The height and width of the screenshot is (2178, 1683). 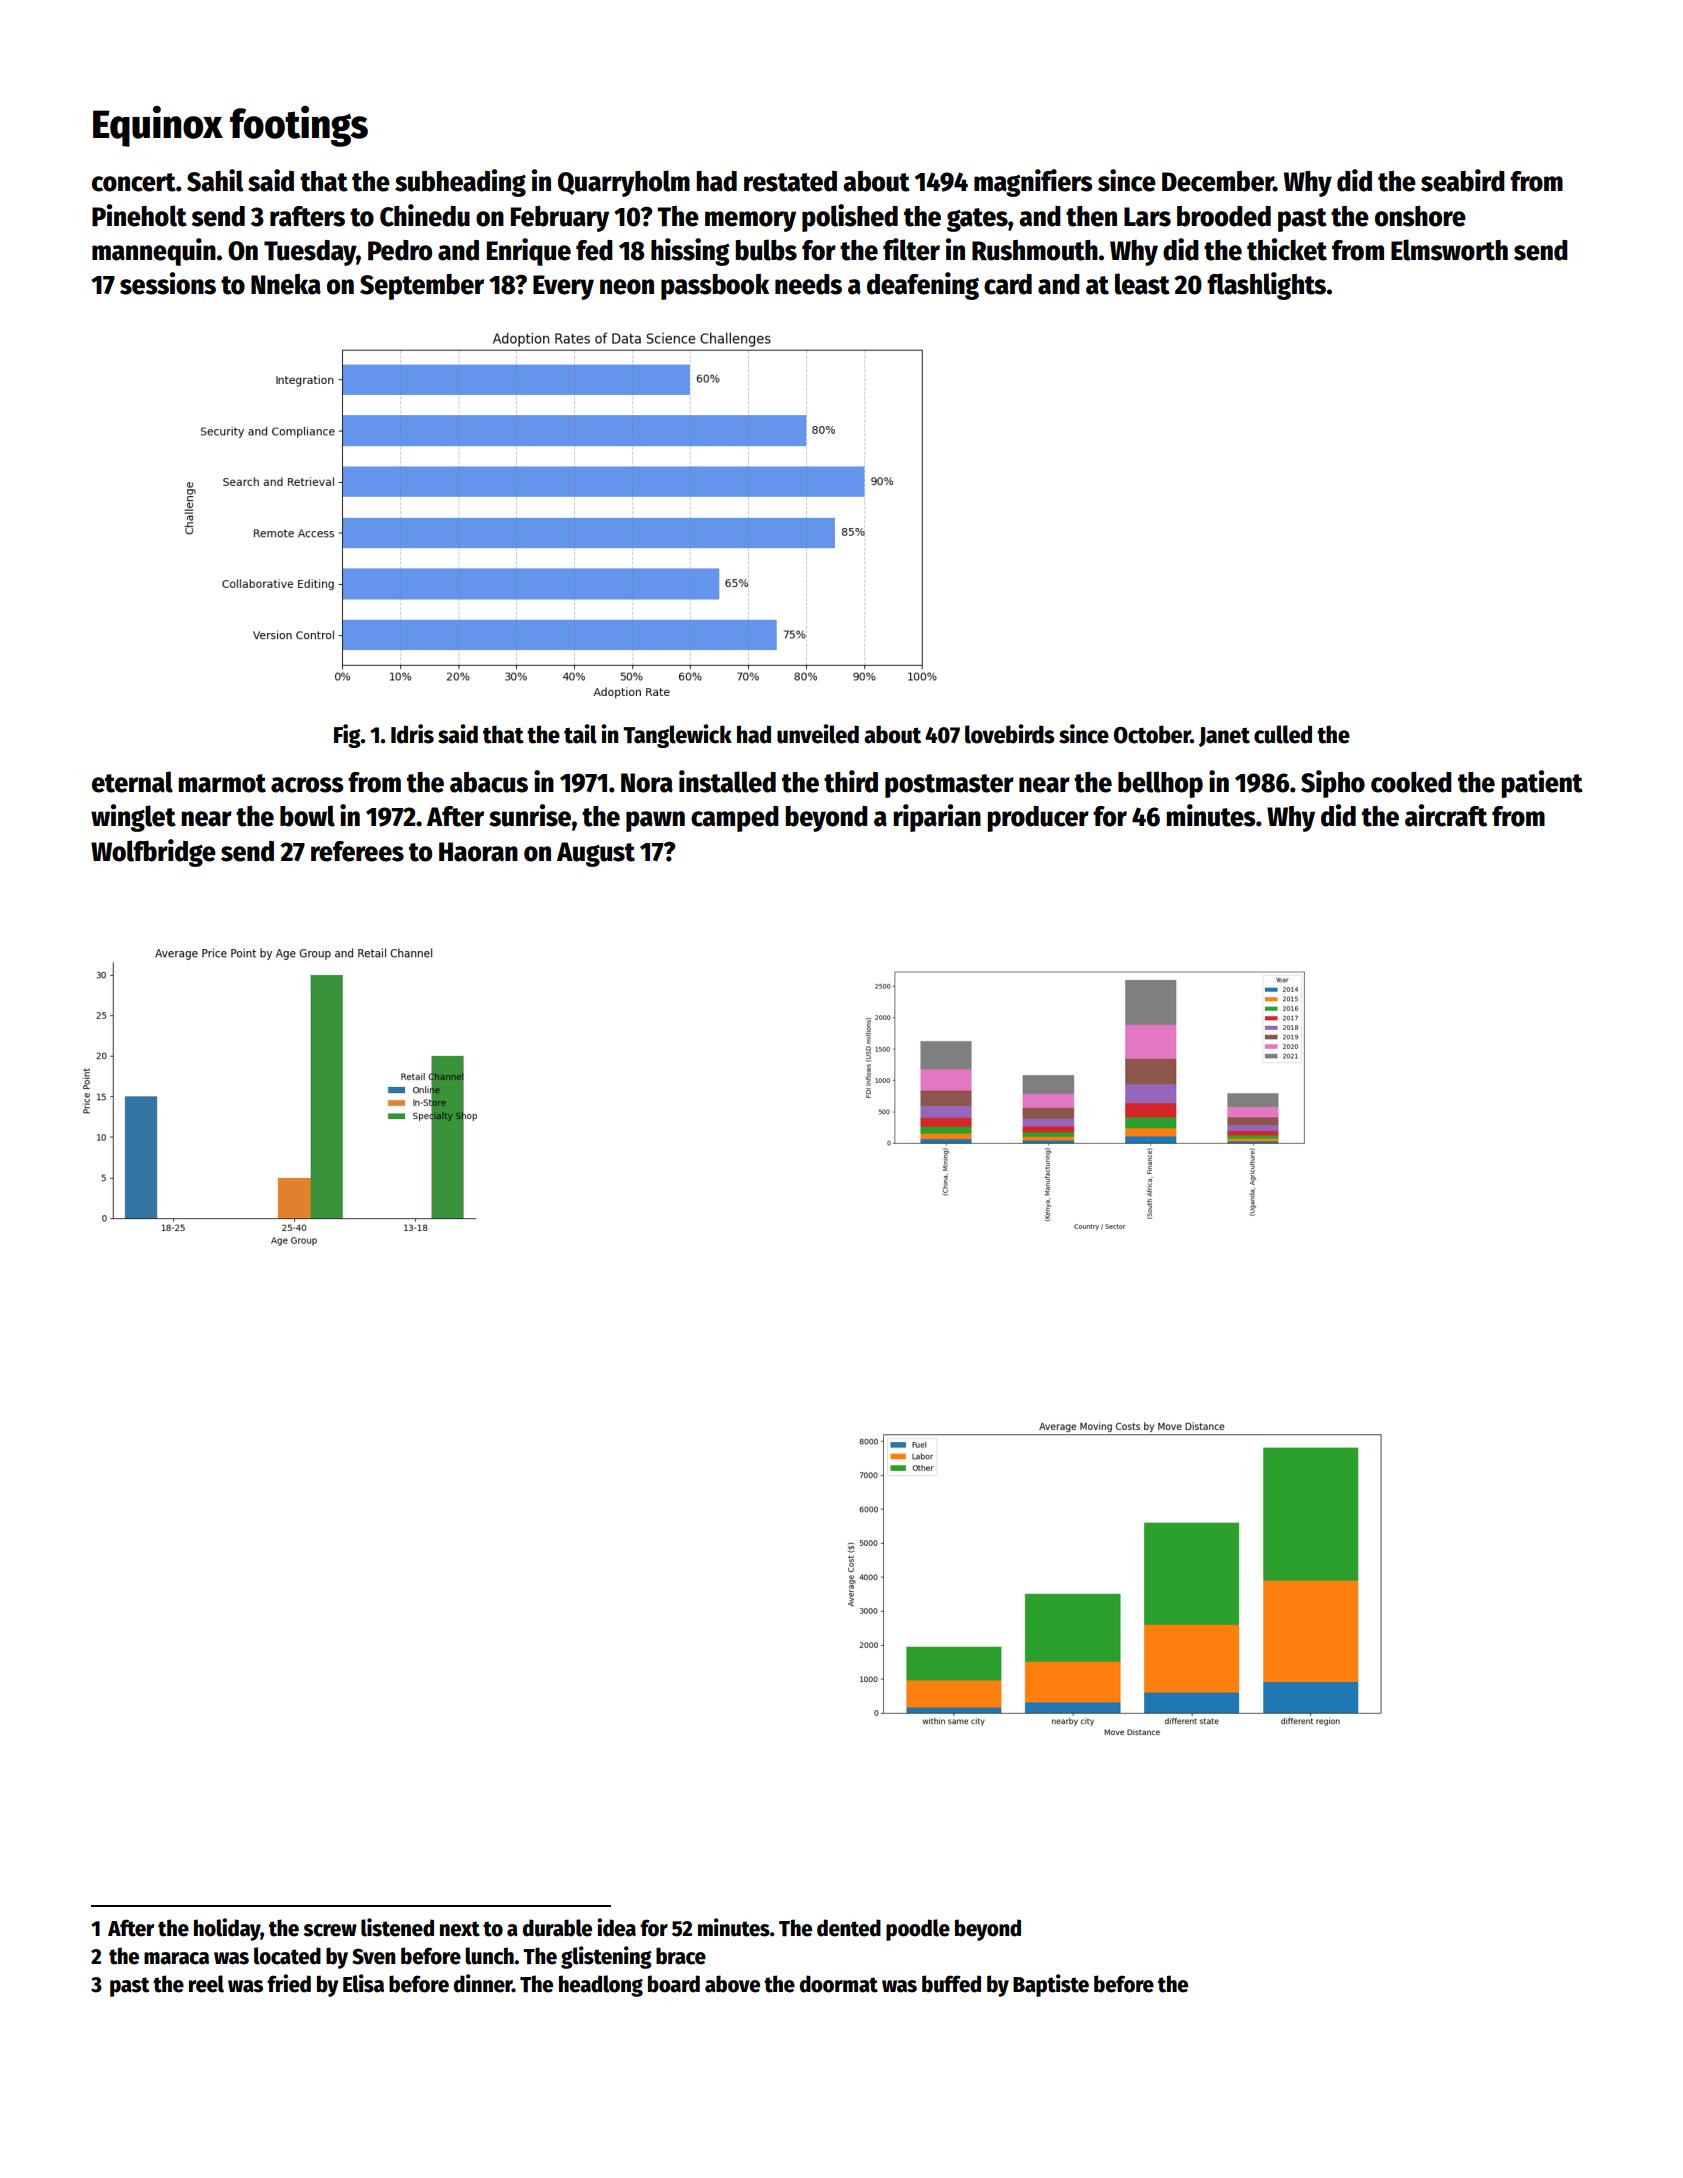 I want to click on Idris, so click(x=412, y=734).
